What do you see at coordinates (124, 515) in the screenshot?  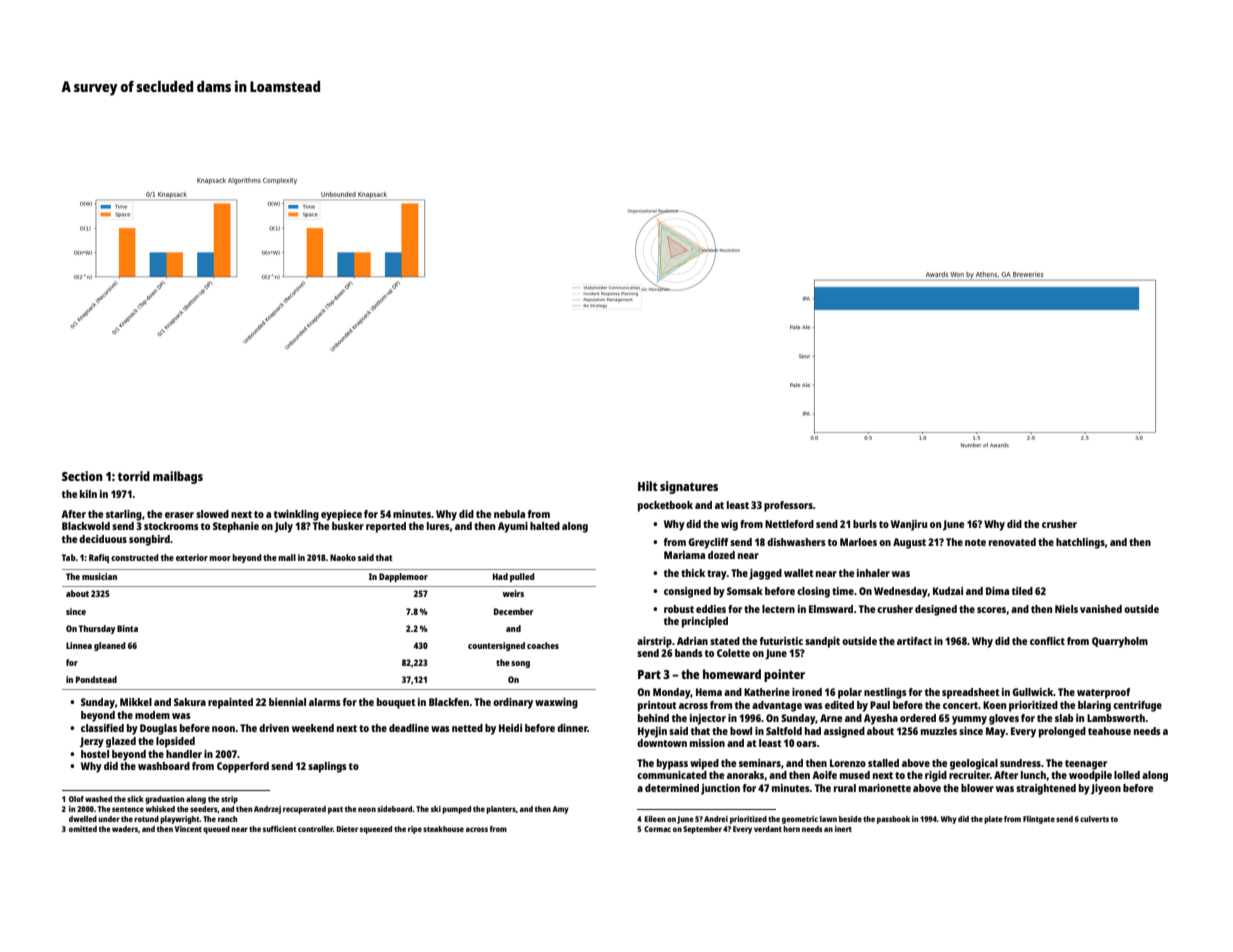 I see `starling` at bounding box center [124, 515].
